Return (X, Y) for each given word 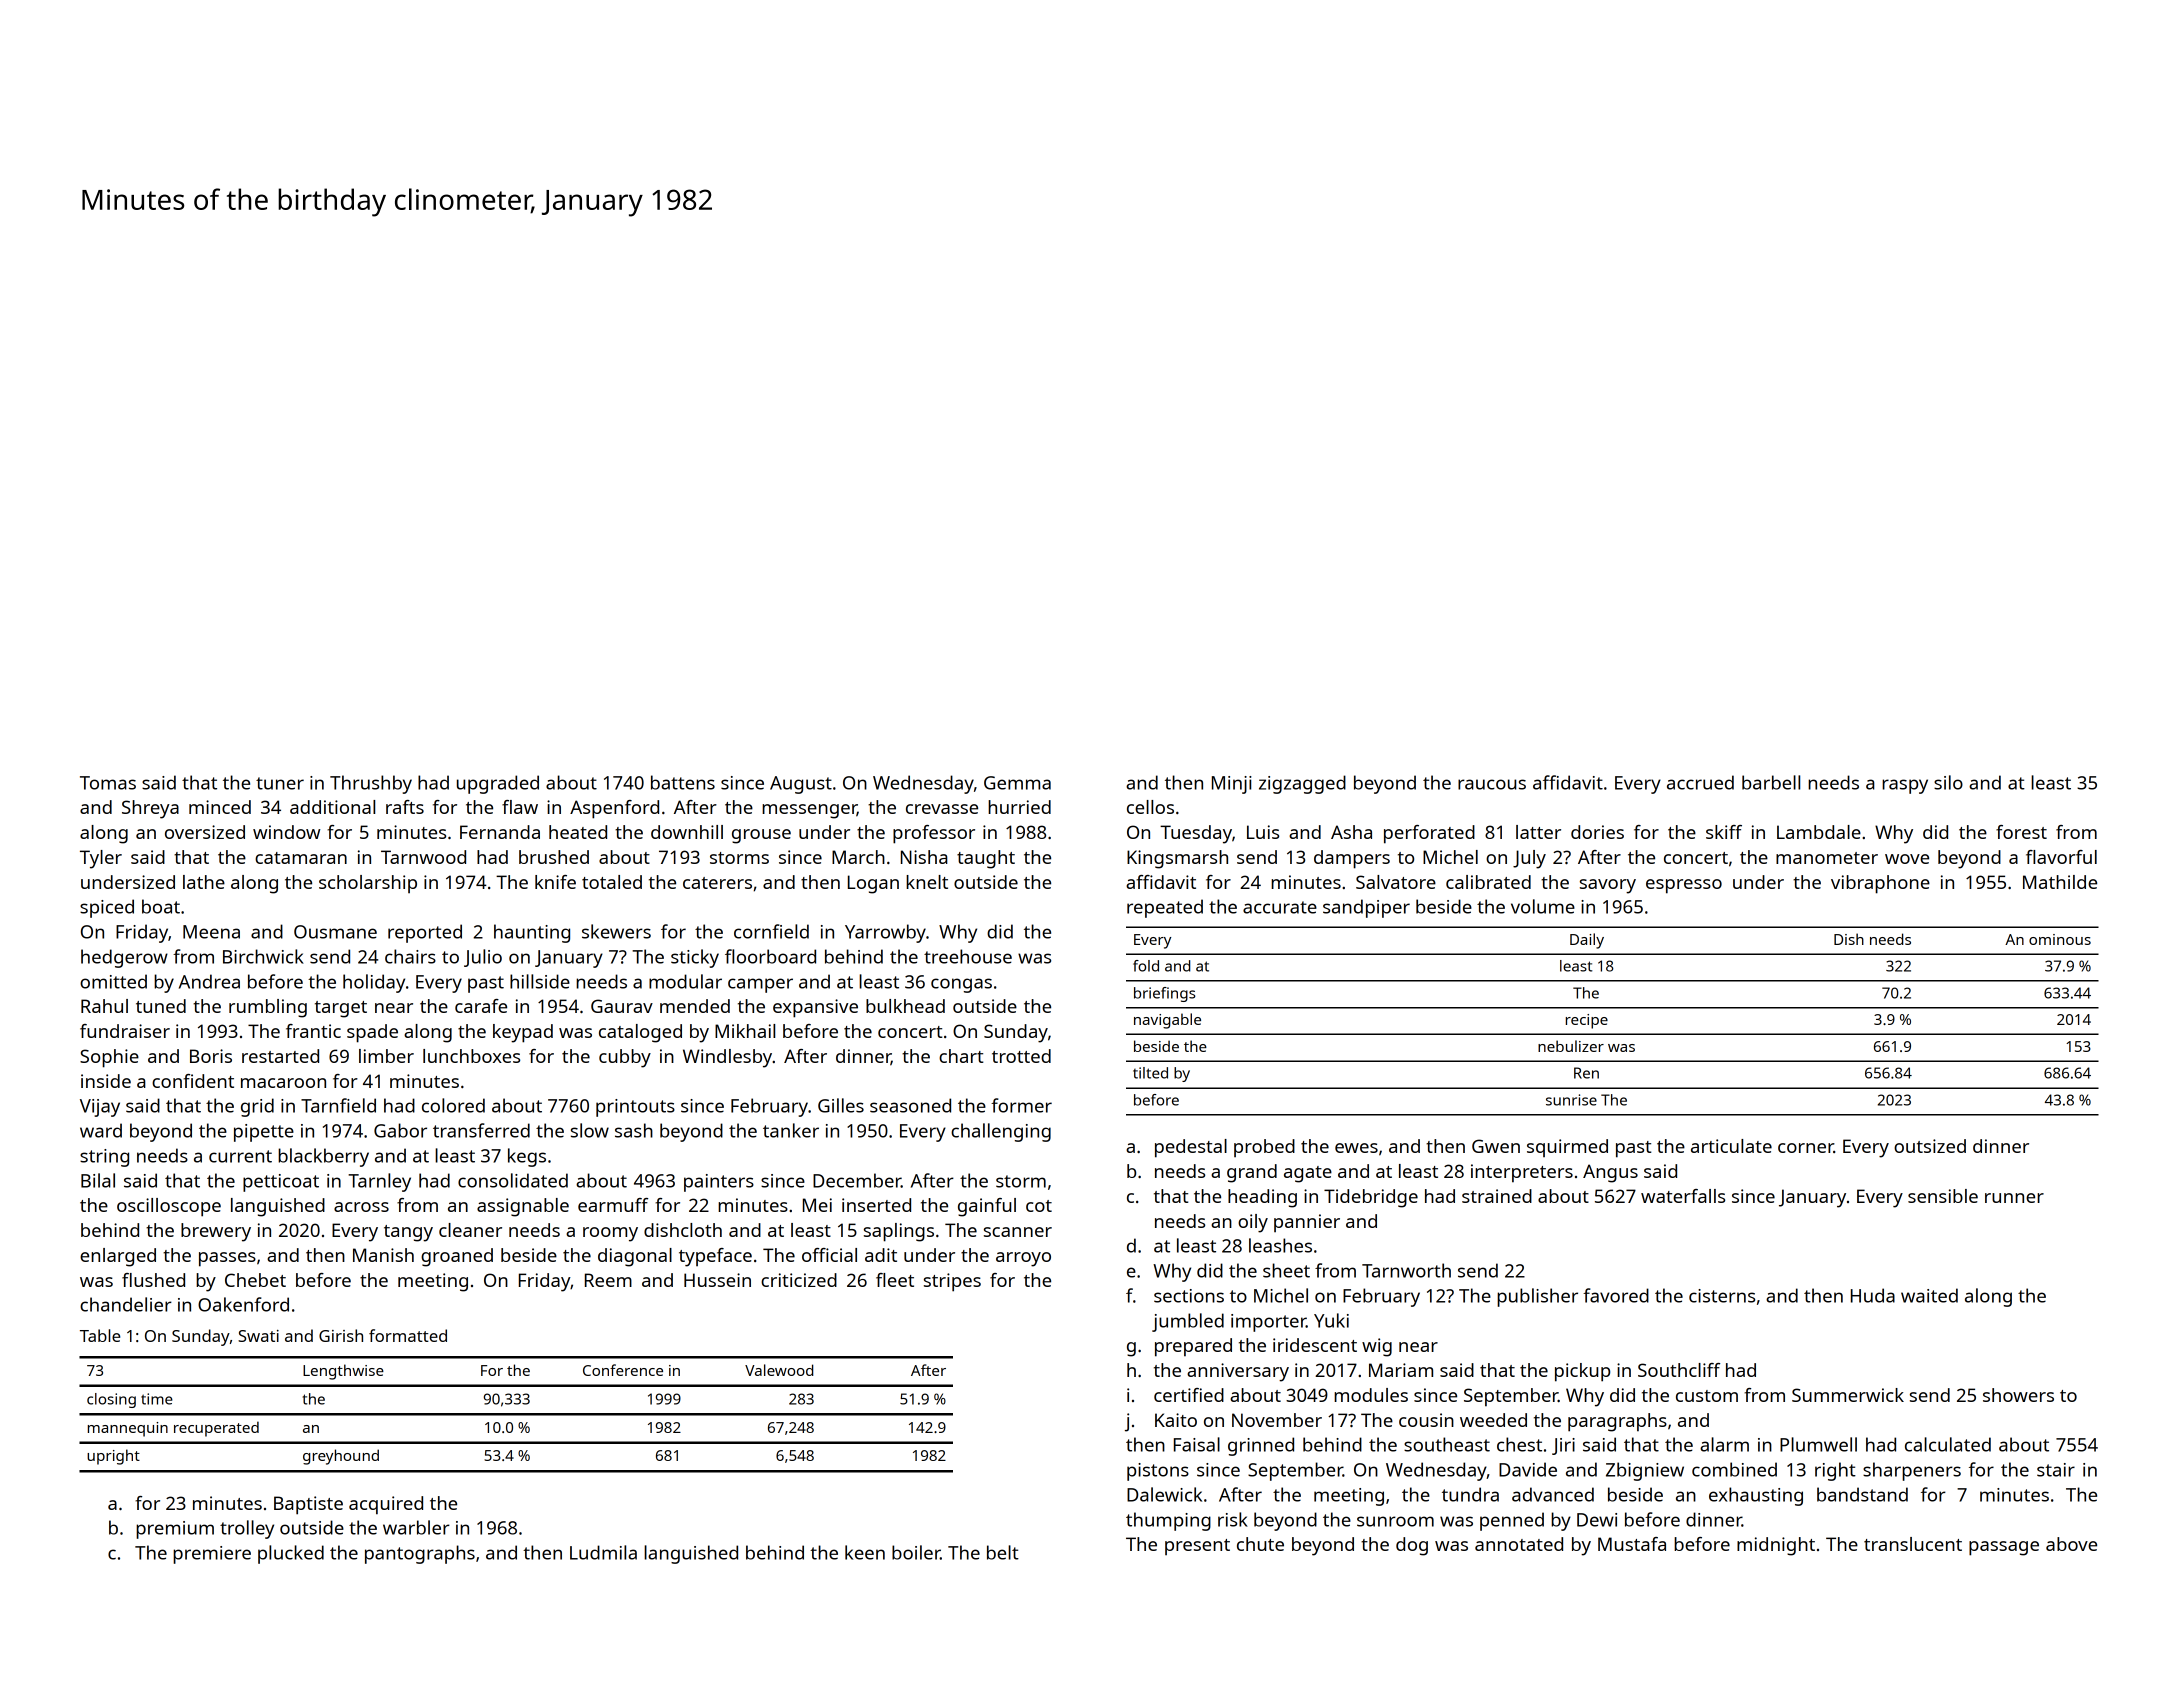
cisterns (1722, 1296)
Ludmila (603, 1552)
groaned (457, 1257)
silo (1948, 782)
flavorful (2061, 857)
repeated (1165, 908)
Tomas (108, 783)
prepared (1193, 1347)
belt (1003, 1552)
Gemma (1017, 783)
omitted (113, 981)
